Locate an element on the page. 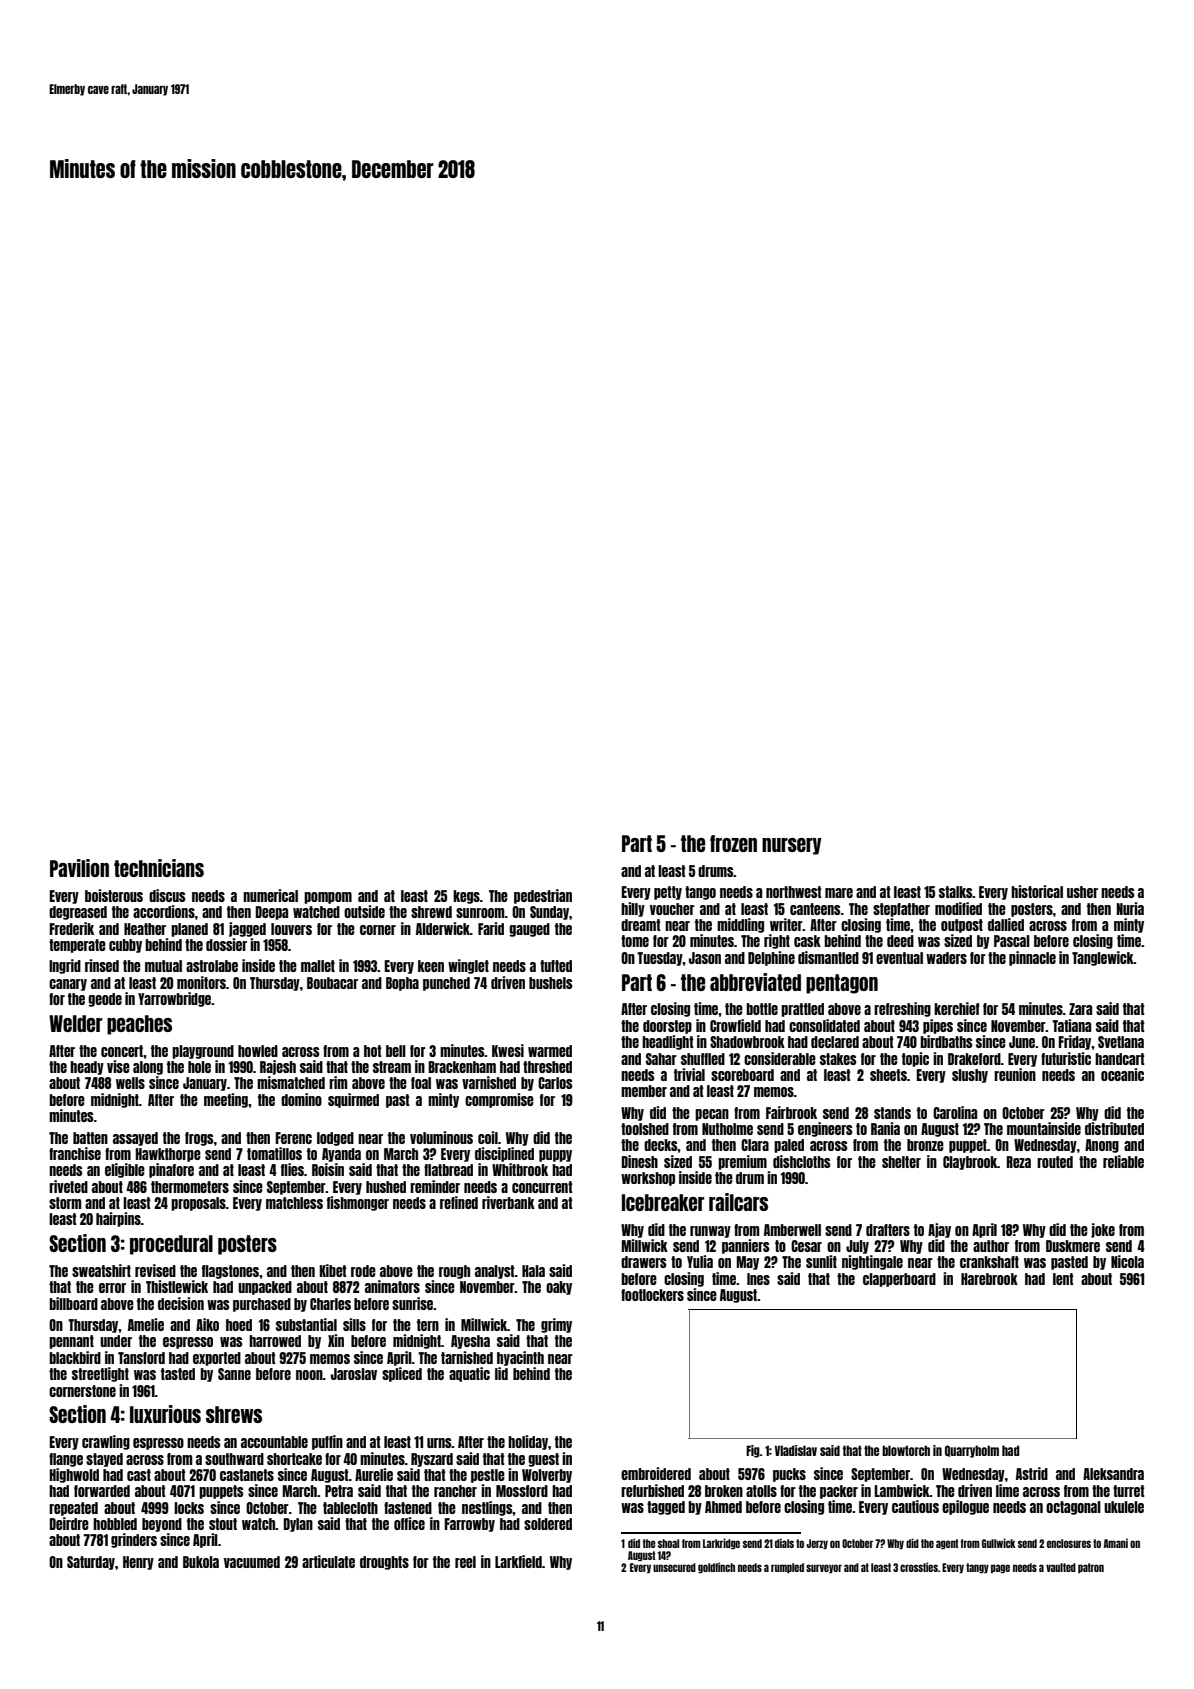 The height and width of the document is (1689, 1194). oceanic is located at coordinates (1122, 1074).
